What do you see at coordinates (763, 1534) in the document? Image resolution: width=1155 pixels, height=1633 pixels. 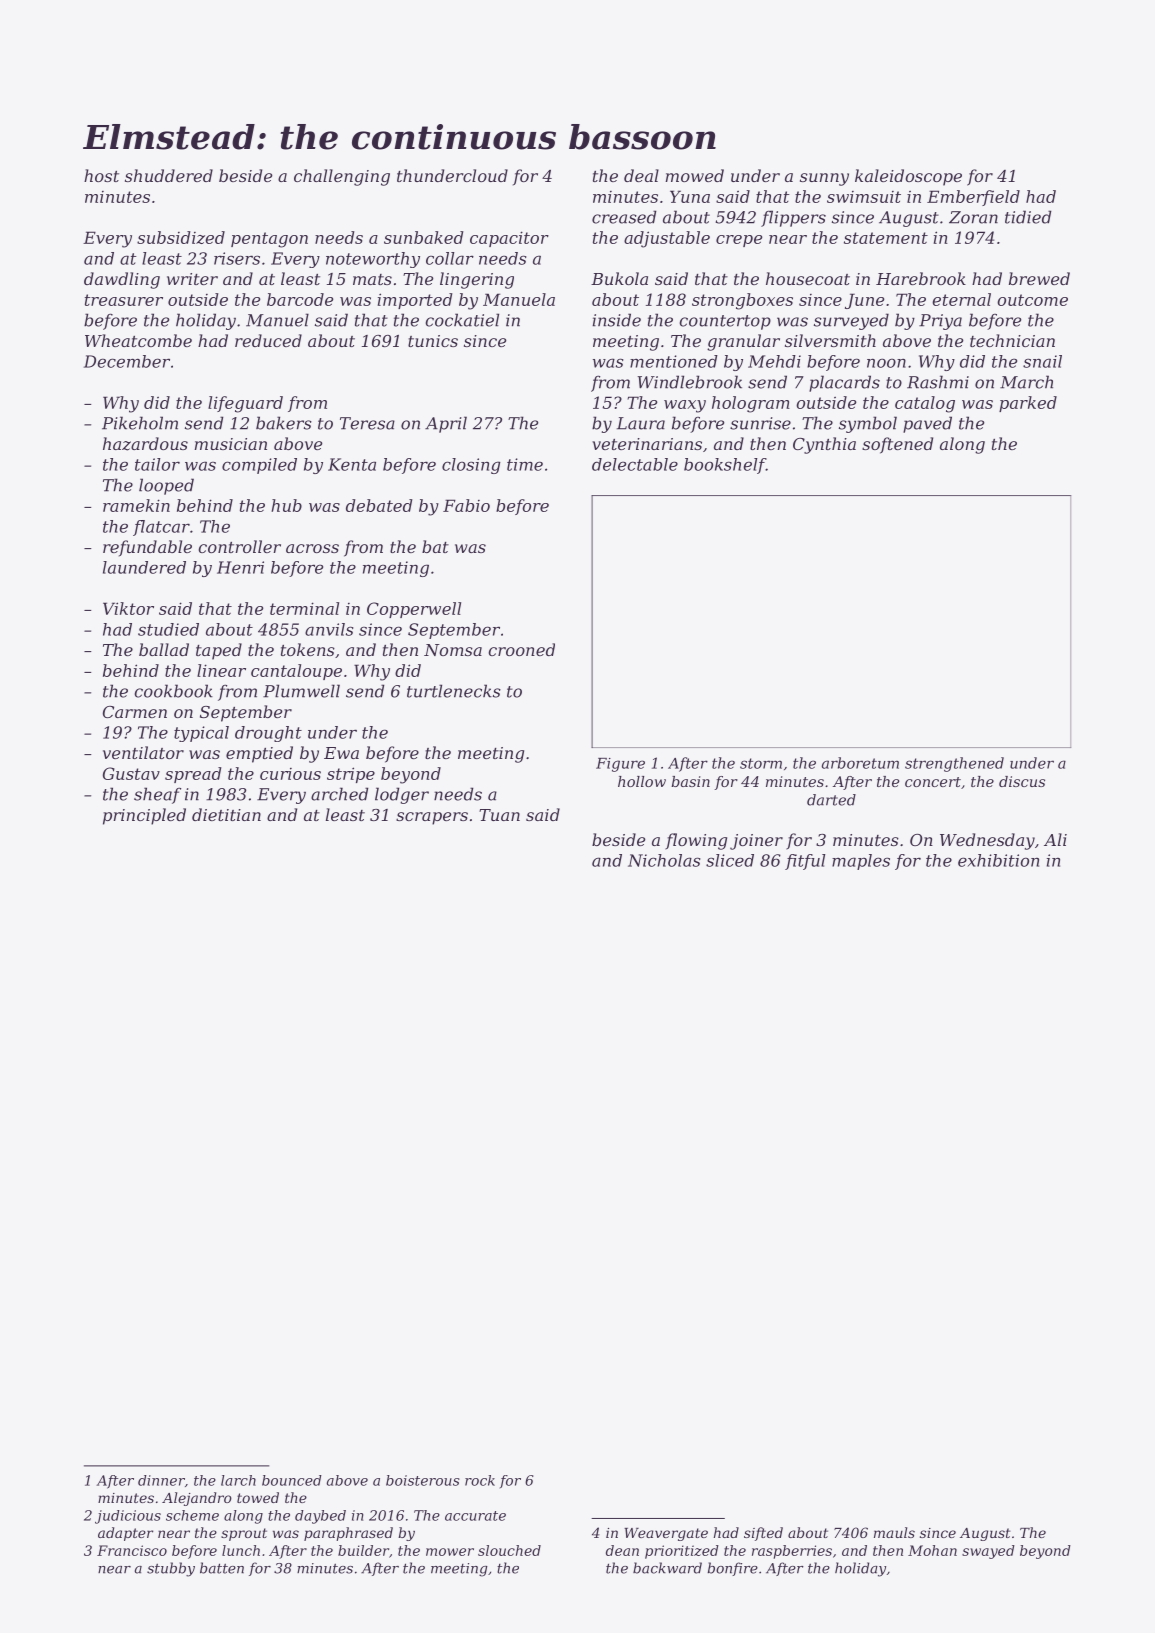 I see `sifted` at bounding box center [763, 1534].
